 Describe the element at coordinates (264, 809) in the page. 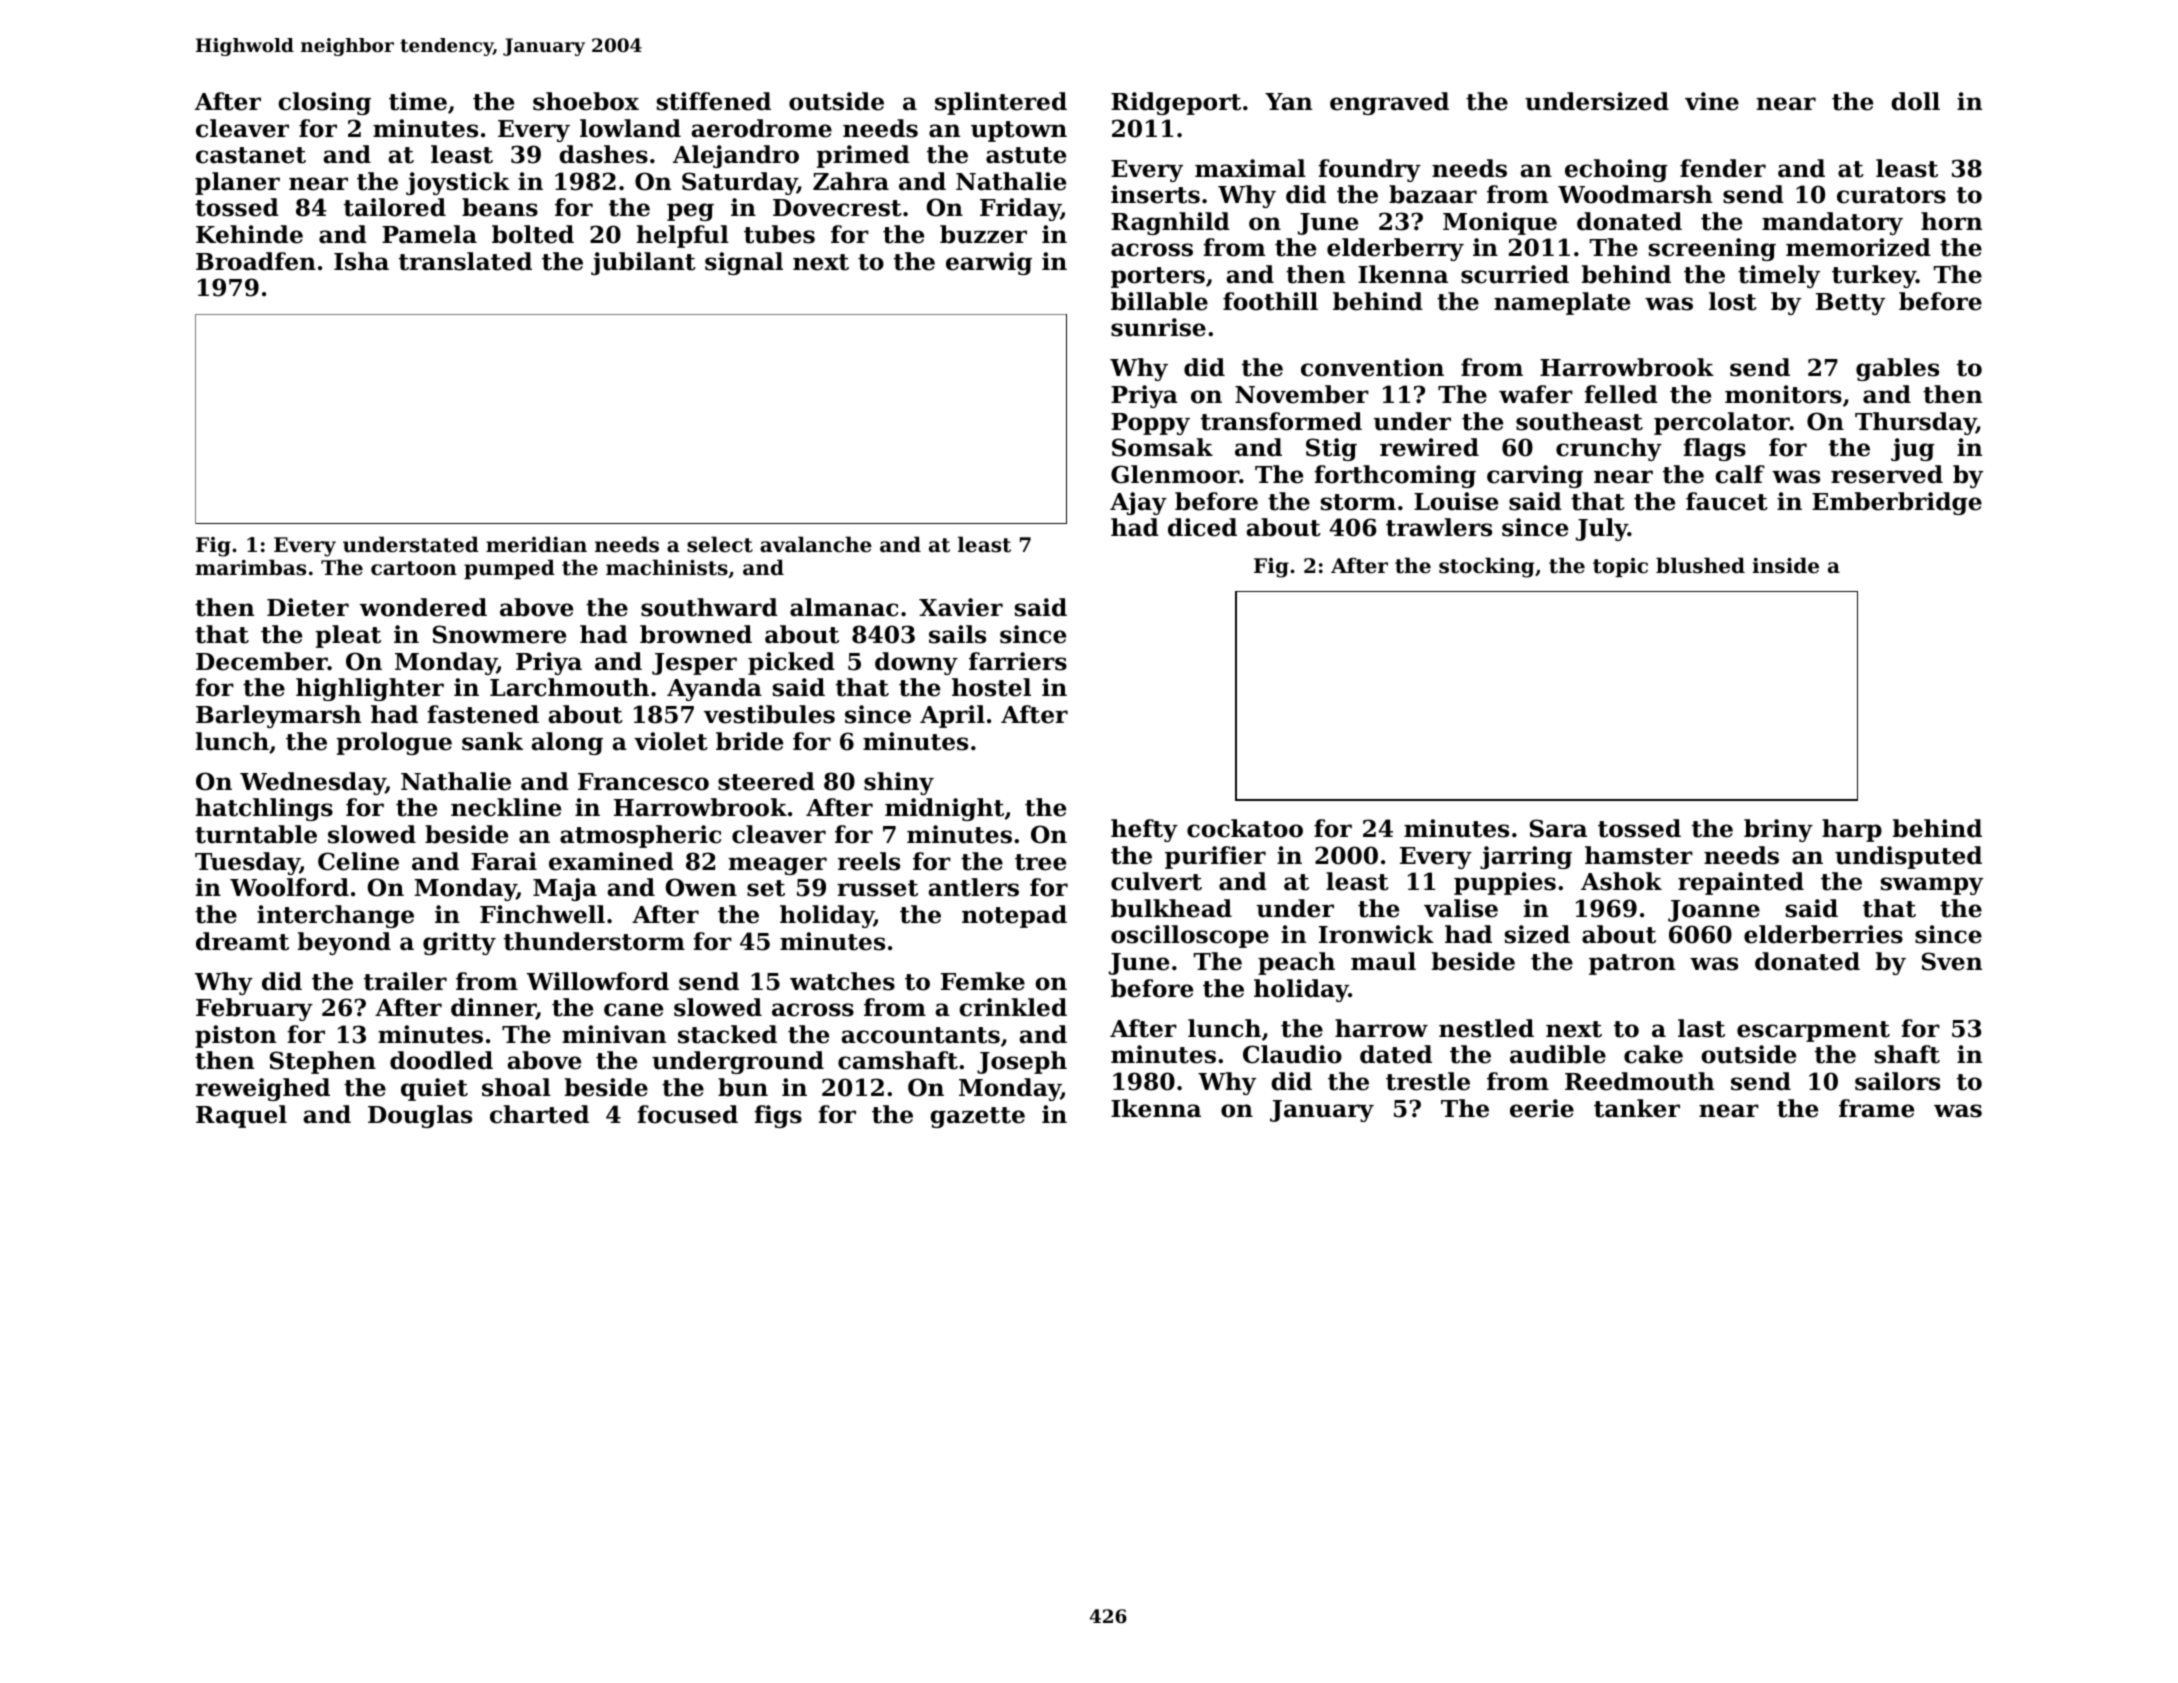

I see `hatchlings` at that location.
